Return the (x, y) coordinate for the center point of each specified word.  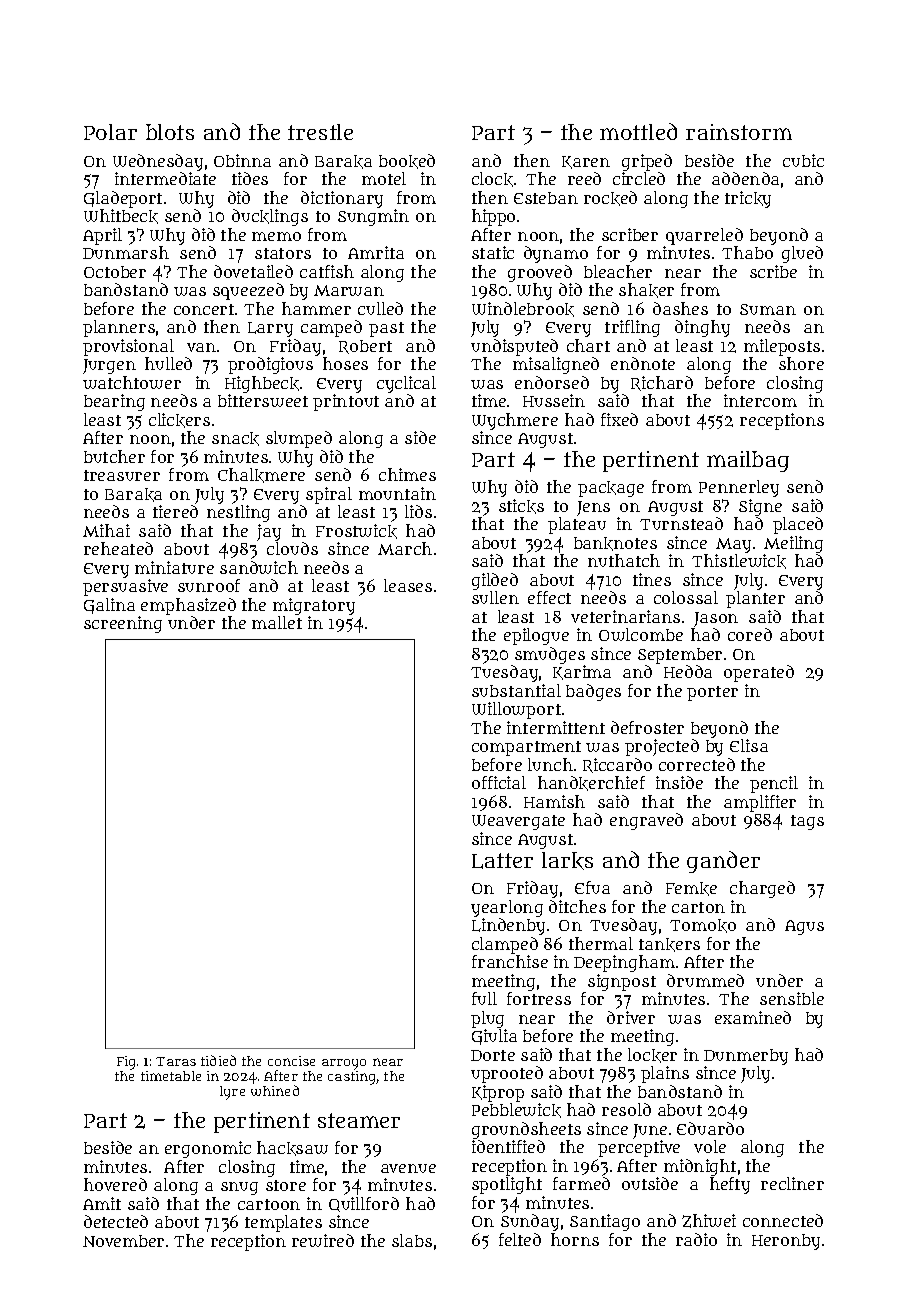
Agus (804, 927)
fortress (539, 998)
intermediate (165, 178)
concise (291, 1061)
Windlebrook (523, 309)
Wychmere (515, 421)
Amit (102, 1203)
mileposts (782, 347)
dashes (680, 308)
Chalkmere (261, 475)
